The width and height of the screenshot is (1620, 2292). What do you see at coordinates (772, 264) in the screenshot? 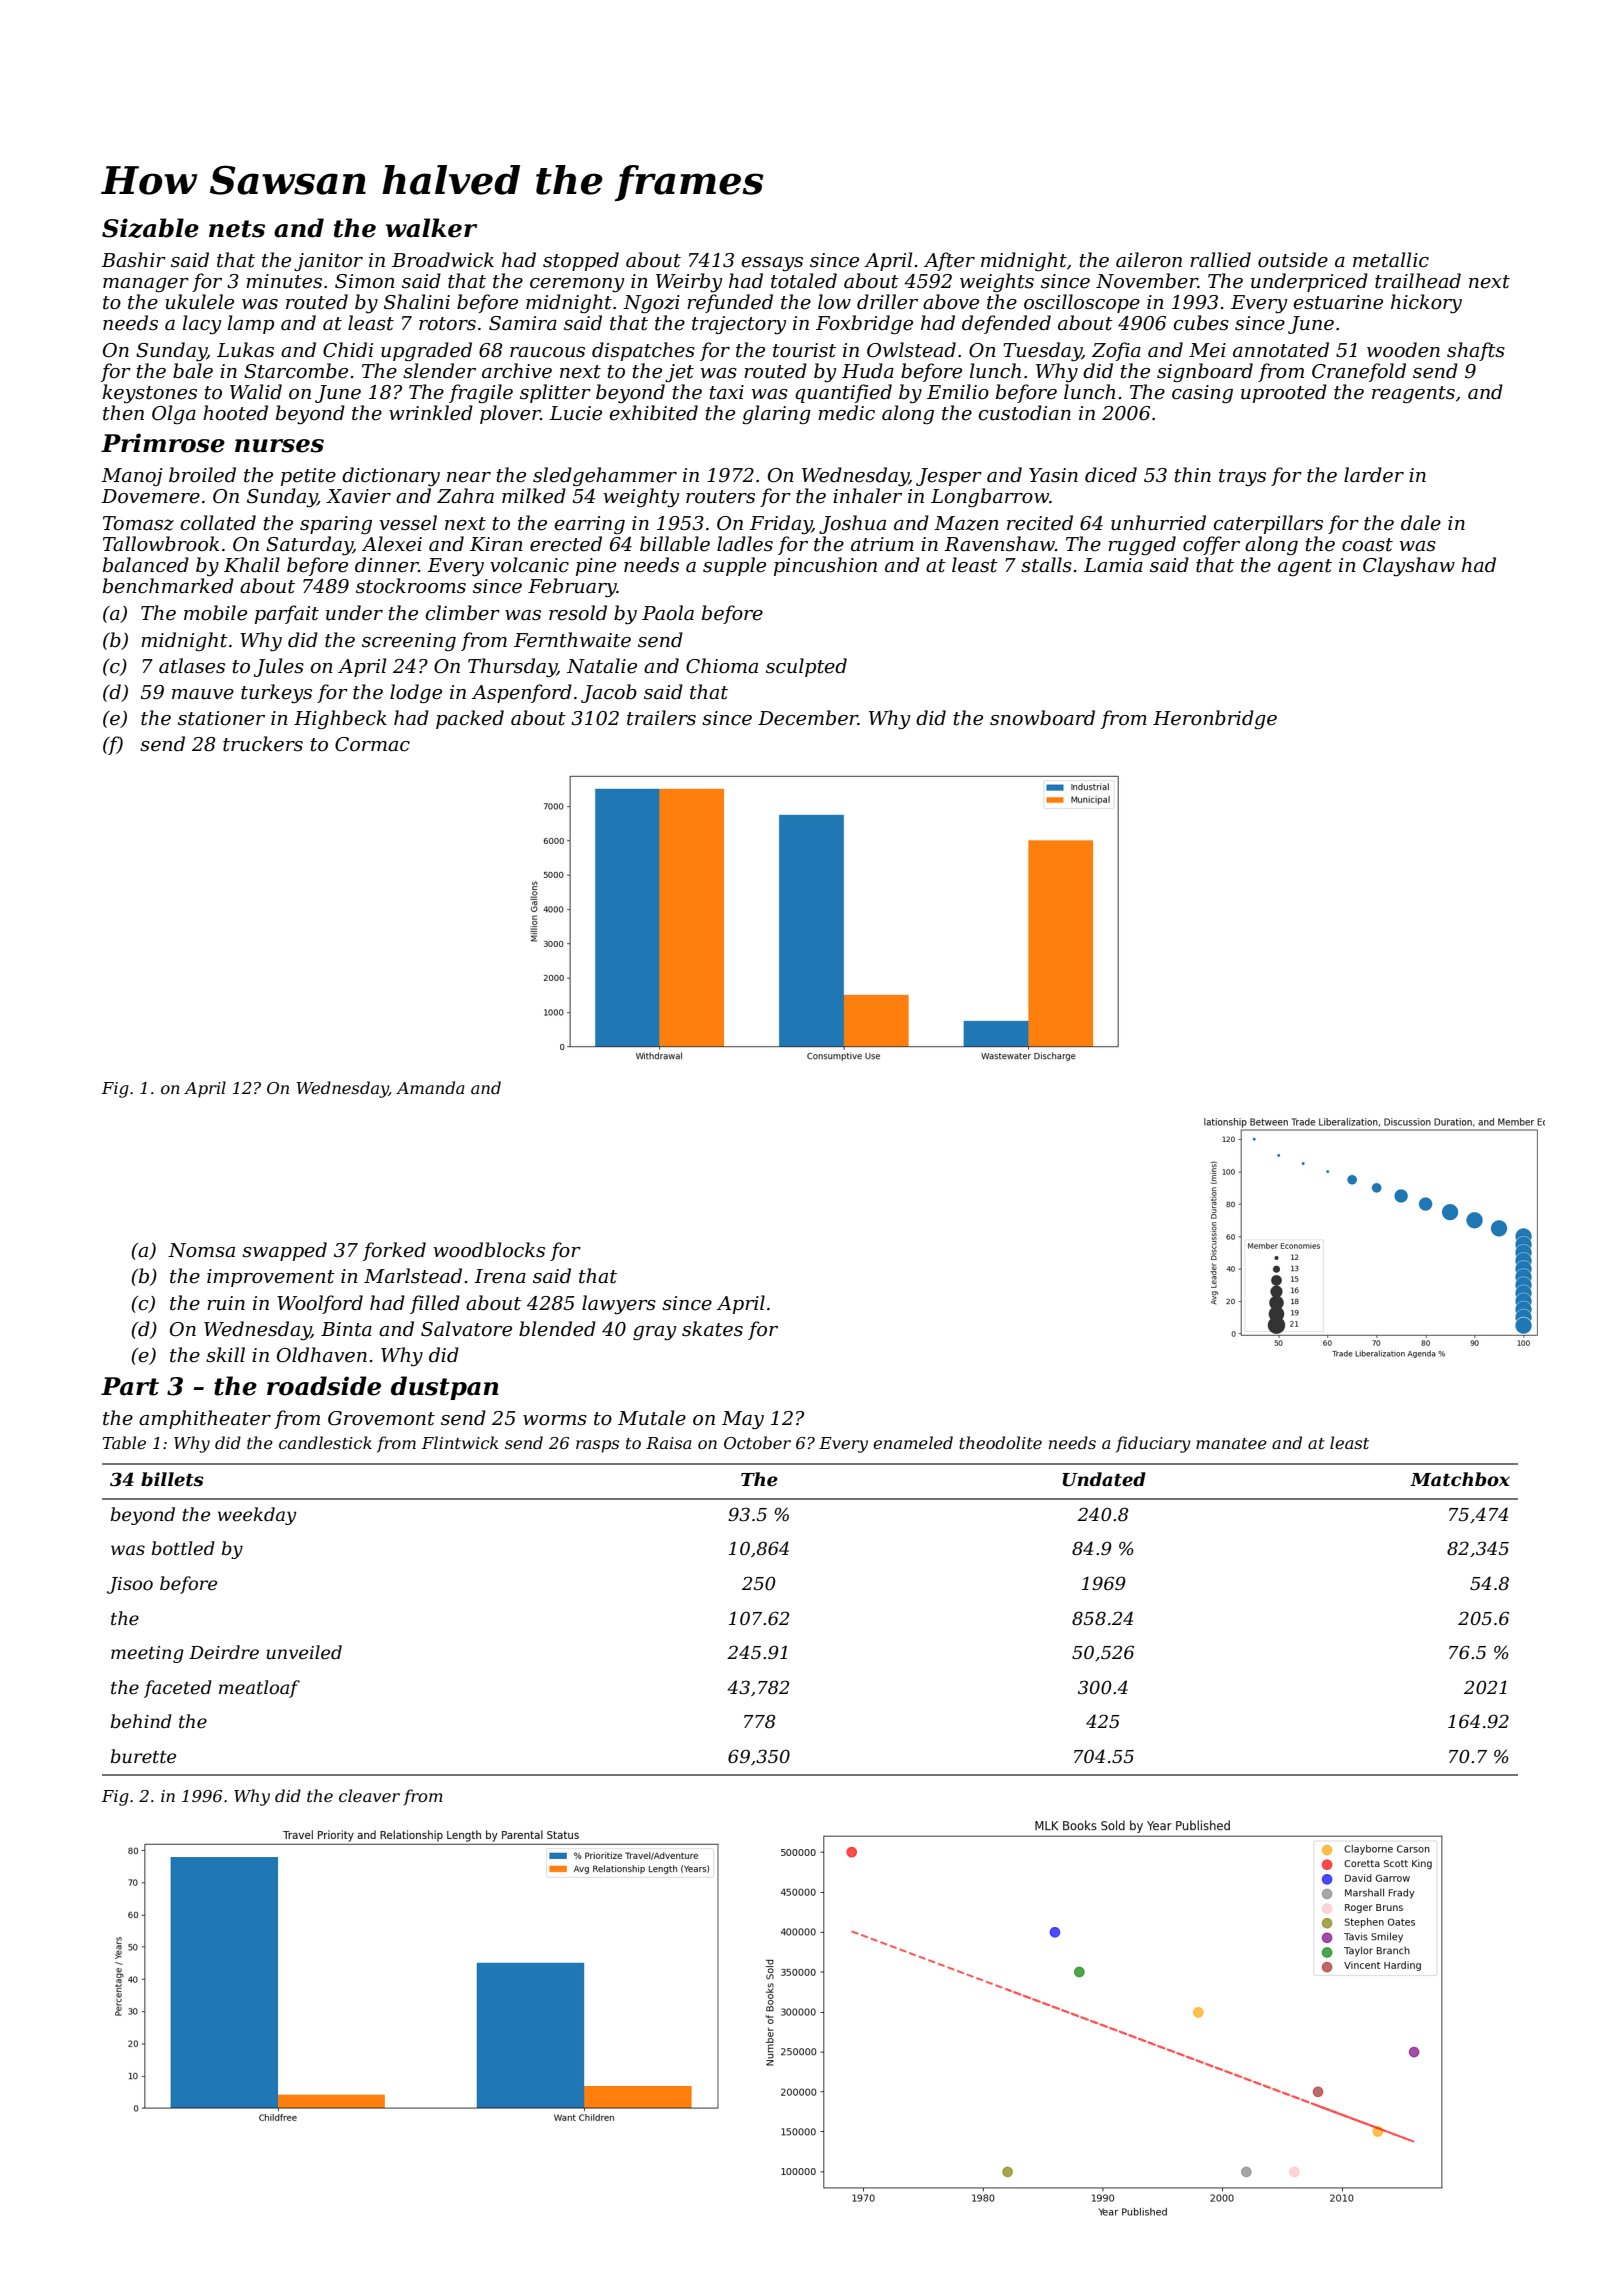
I see `essays` at bounding box center [772, 264].
